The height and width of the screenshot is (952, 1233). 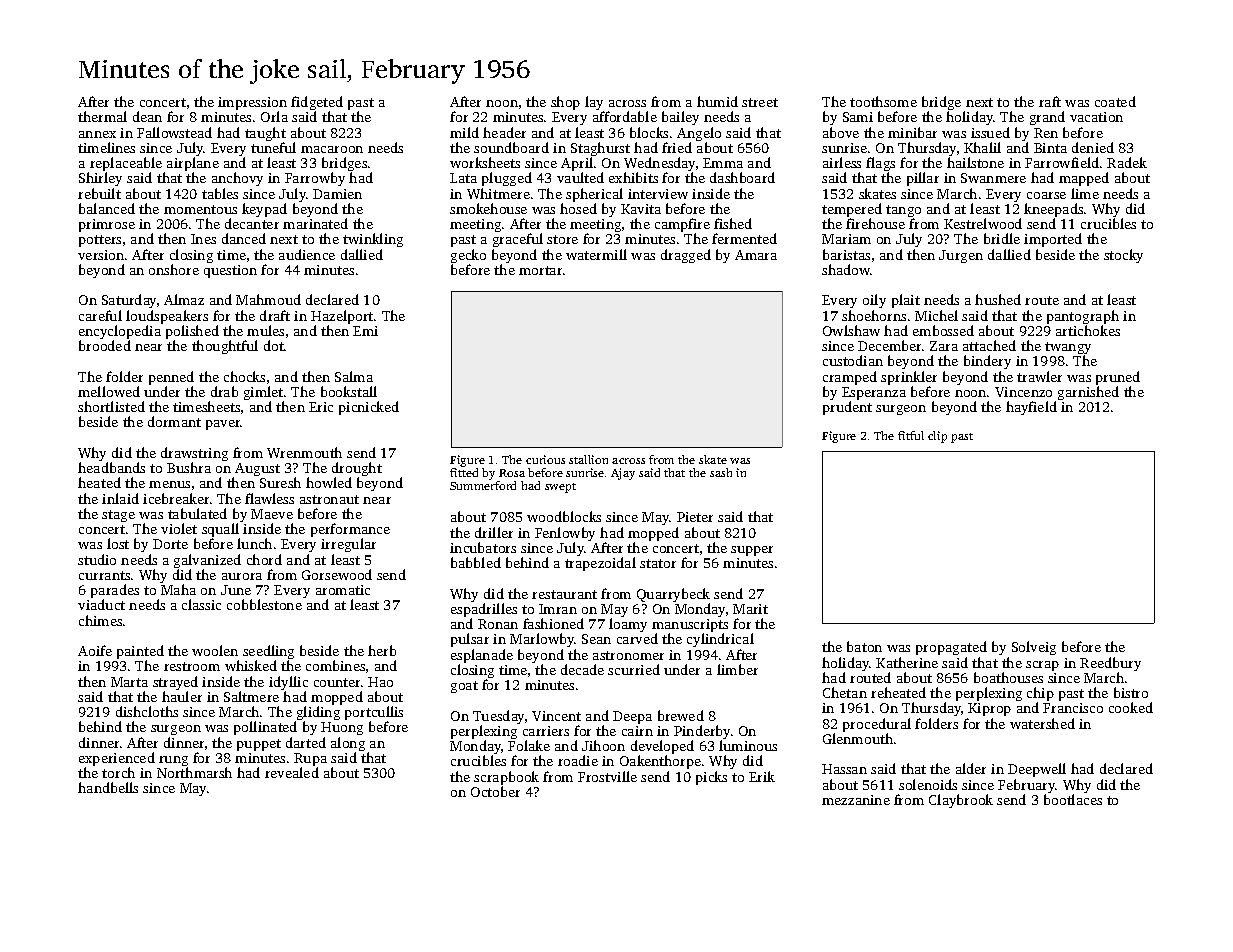 I want to click on revealed, so click(x=292, y=772).
